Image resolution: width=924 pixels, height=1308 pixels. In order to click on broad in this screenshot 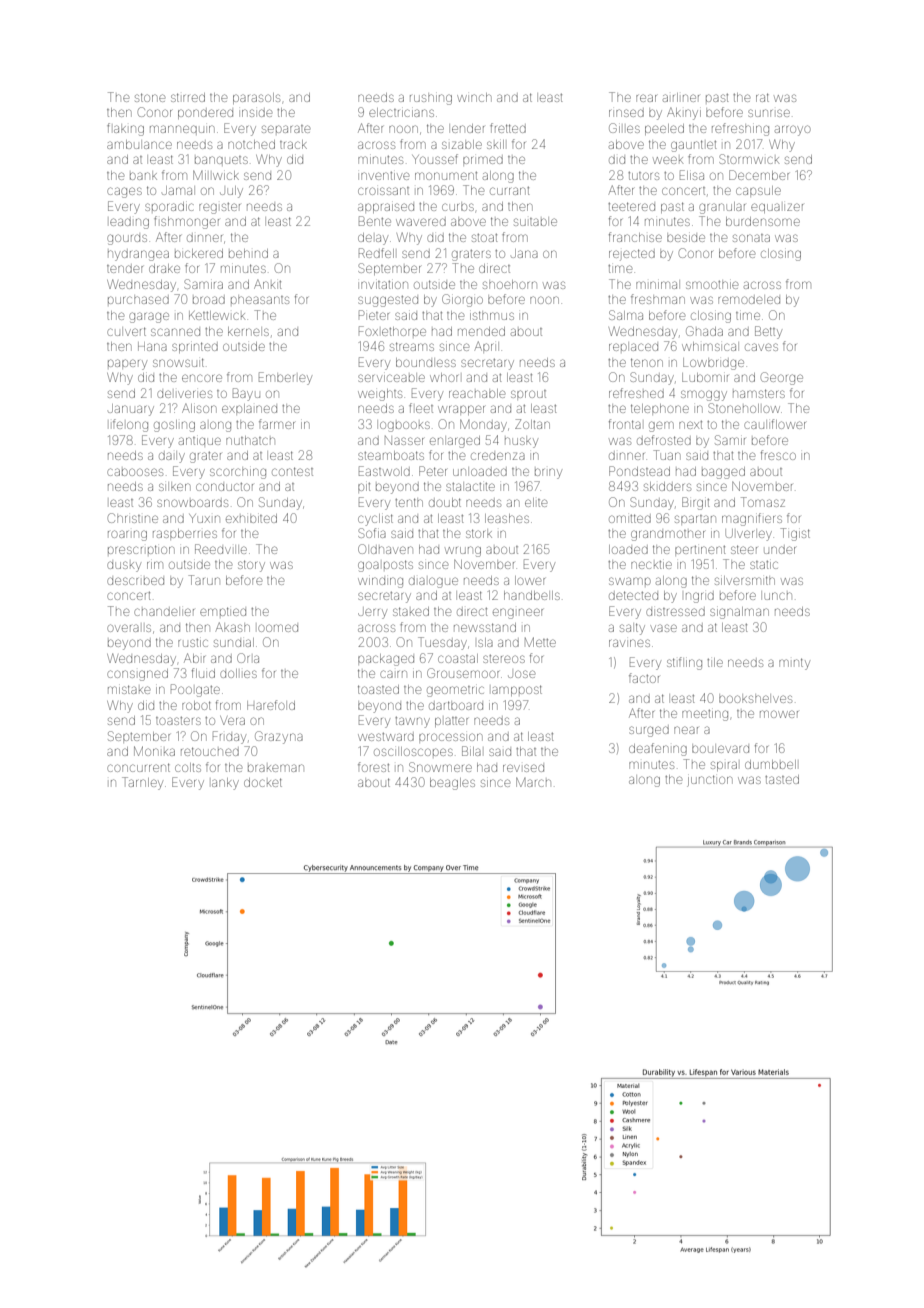, I will do `click(209, 300)`.
